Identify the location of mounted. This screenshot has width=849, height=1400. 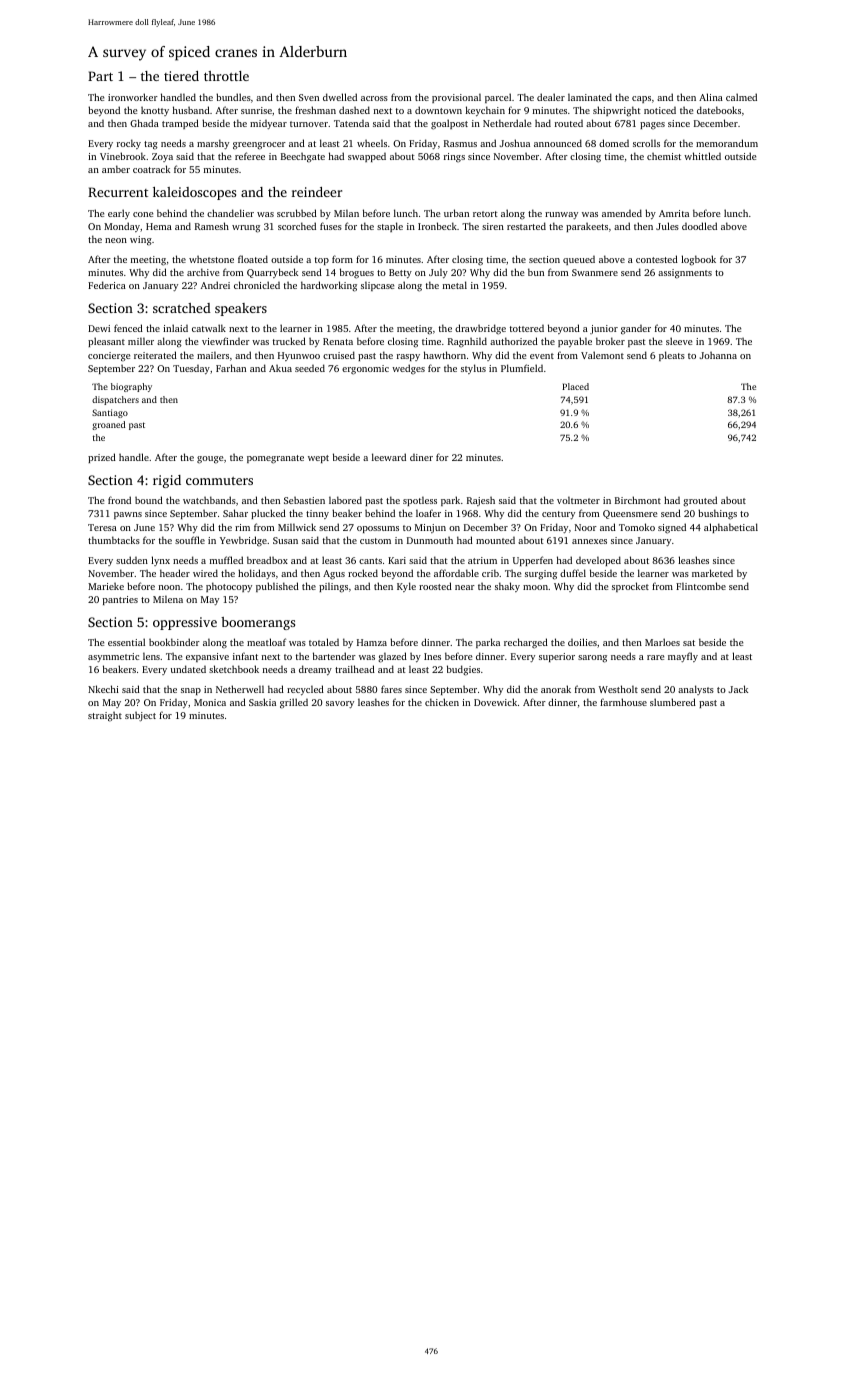
(495, 540).
